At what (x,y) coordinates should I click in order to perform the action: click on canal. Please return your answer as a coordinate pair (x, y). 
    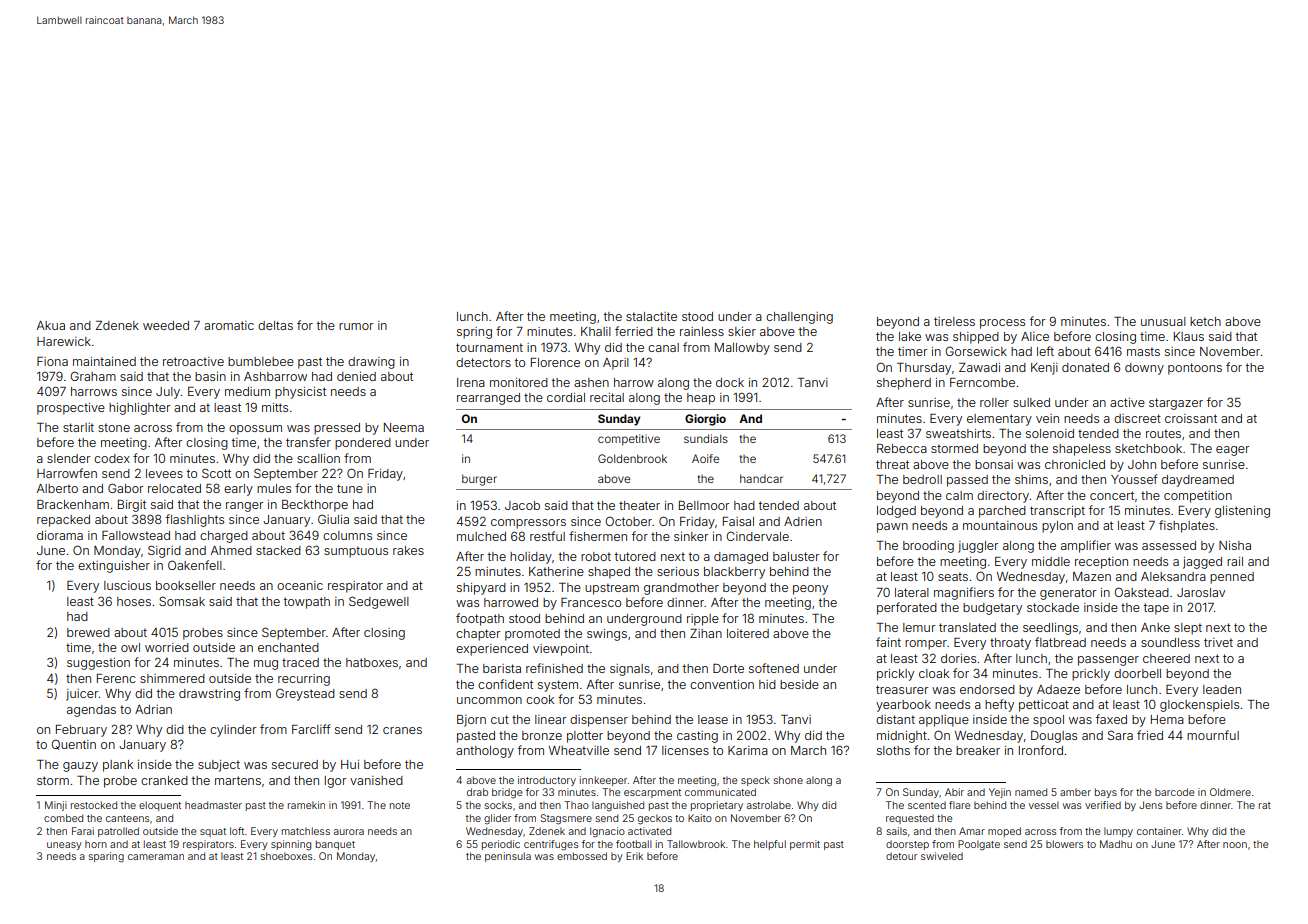
    Looking at the image, I should click on (663, 347).
